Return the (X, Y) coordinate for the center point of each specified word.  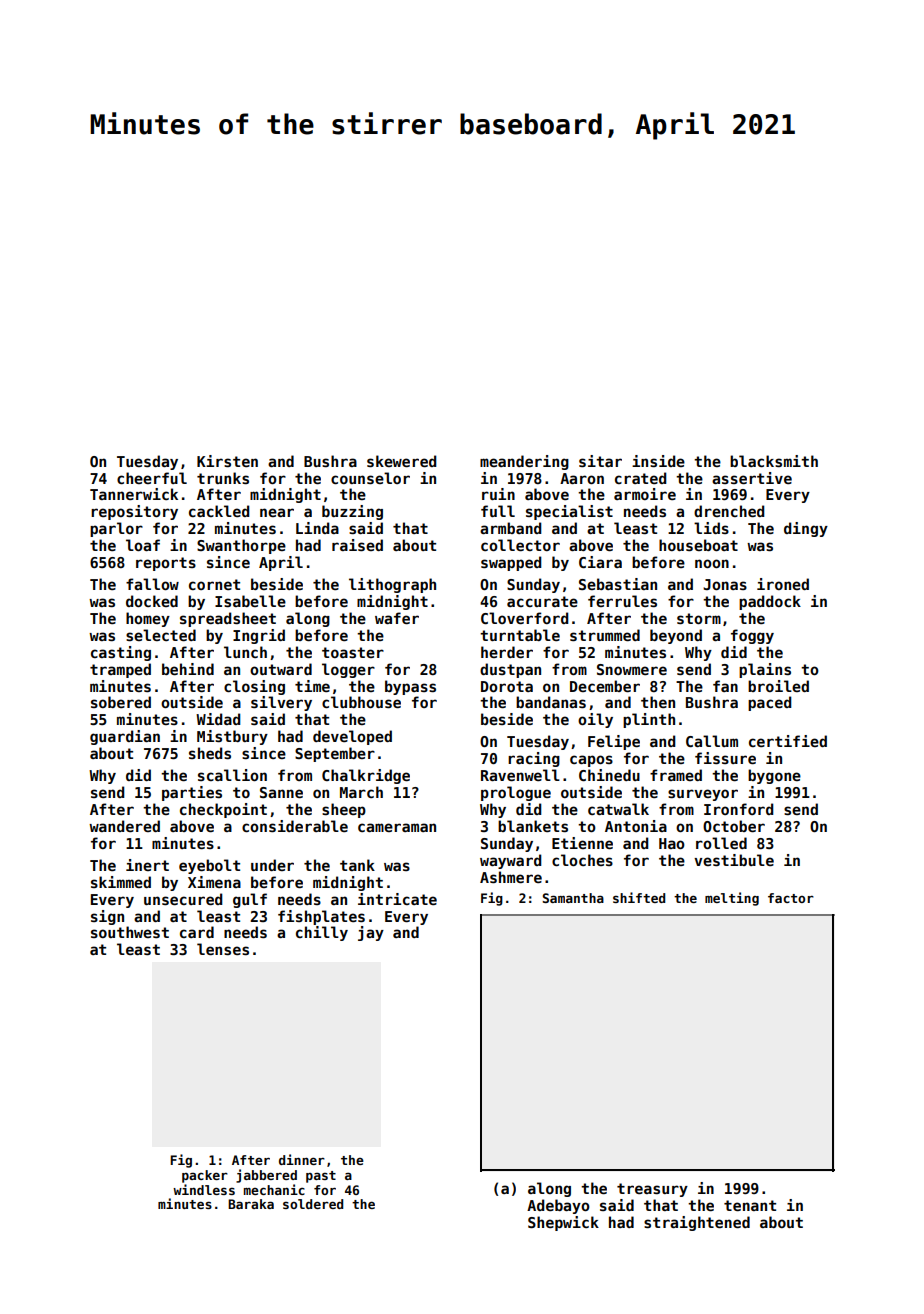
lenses (223, 949)
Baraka (251, 1204)
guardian (125, 737)
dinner (302, 1159)
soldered (313, 1204)
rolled (721, 843)
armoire (645, 494)
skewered (402, 461)
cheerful (152, 478)
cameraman (397, 827)
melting (732, 899)
